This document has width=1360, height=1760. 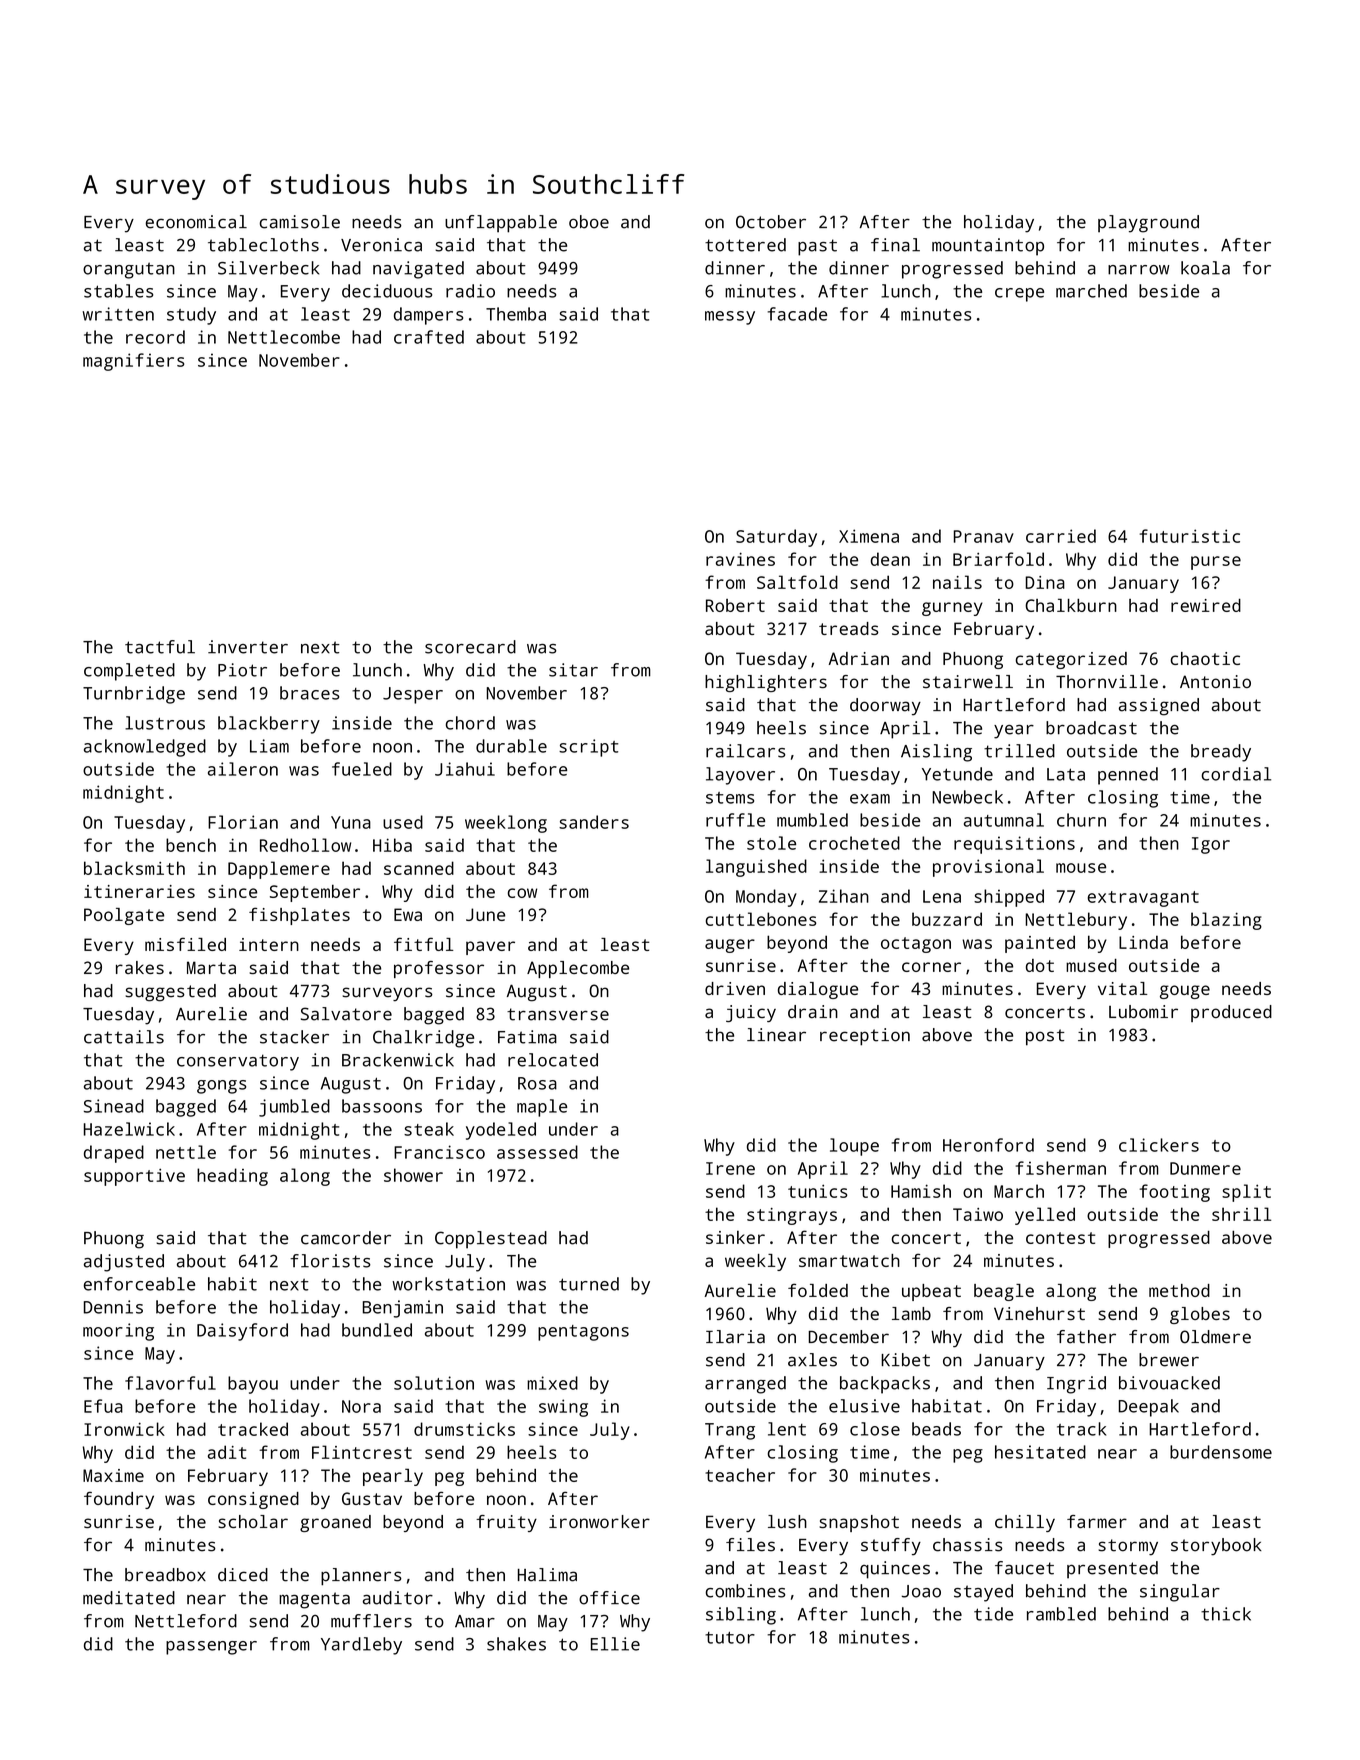 I want to click on Themba, so click(x=516, y=314).
